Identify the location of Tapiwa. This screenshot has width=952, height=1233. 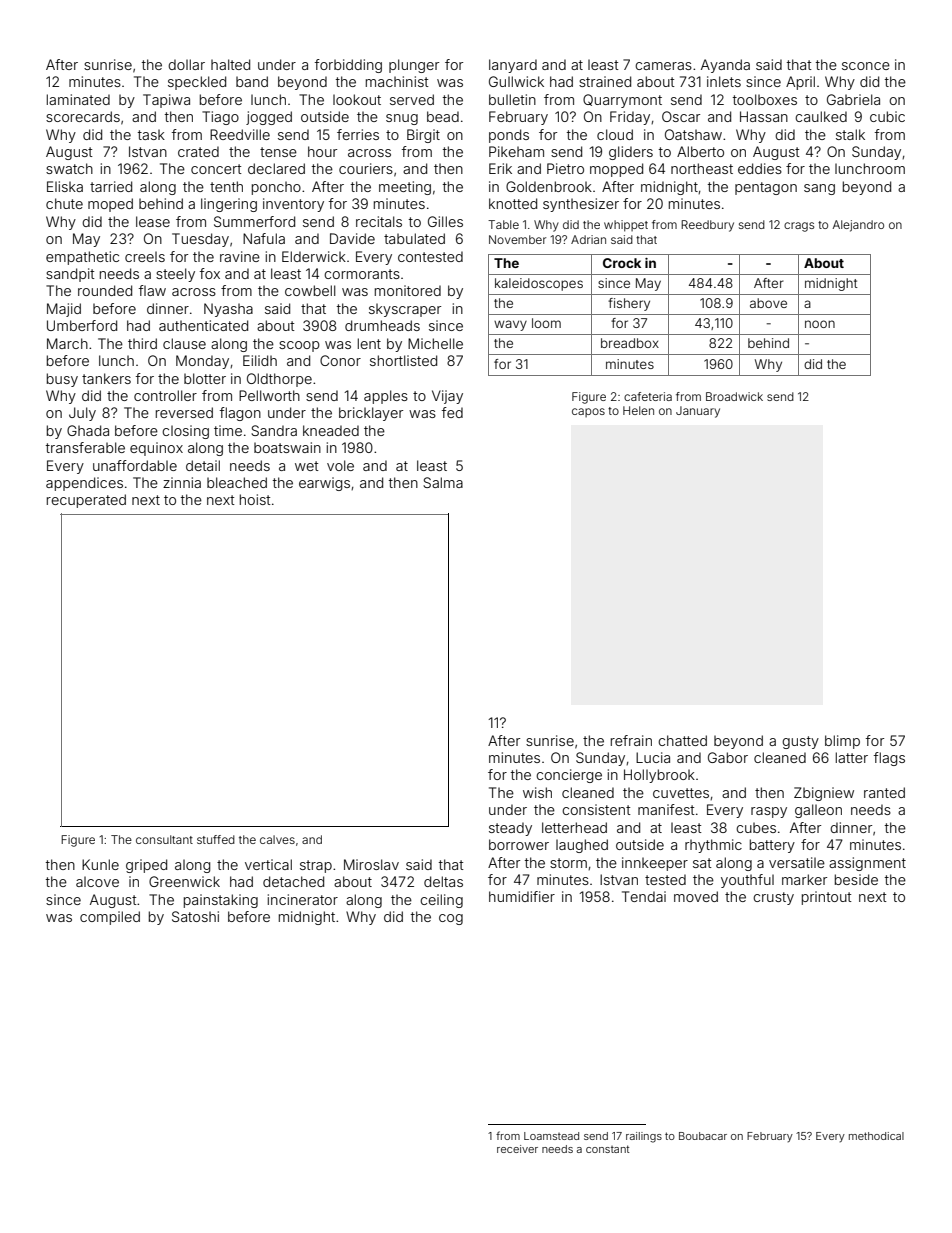
(166, 101).
